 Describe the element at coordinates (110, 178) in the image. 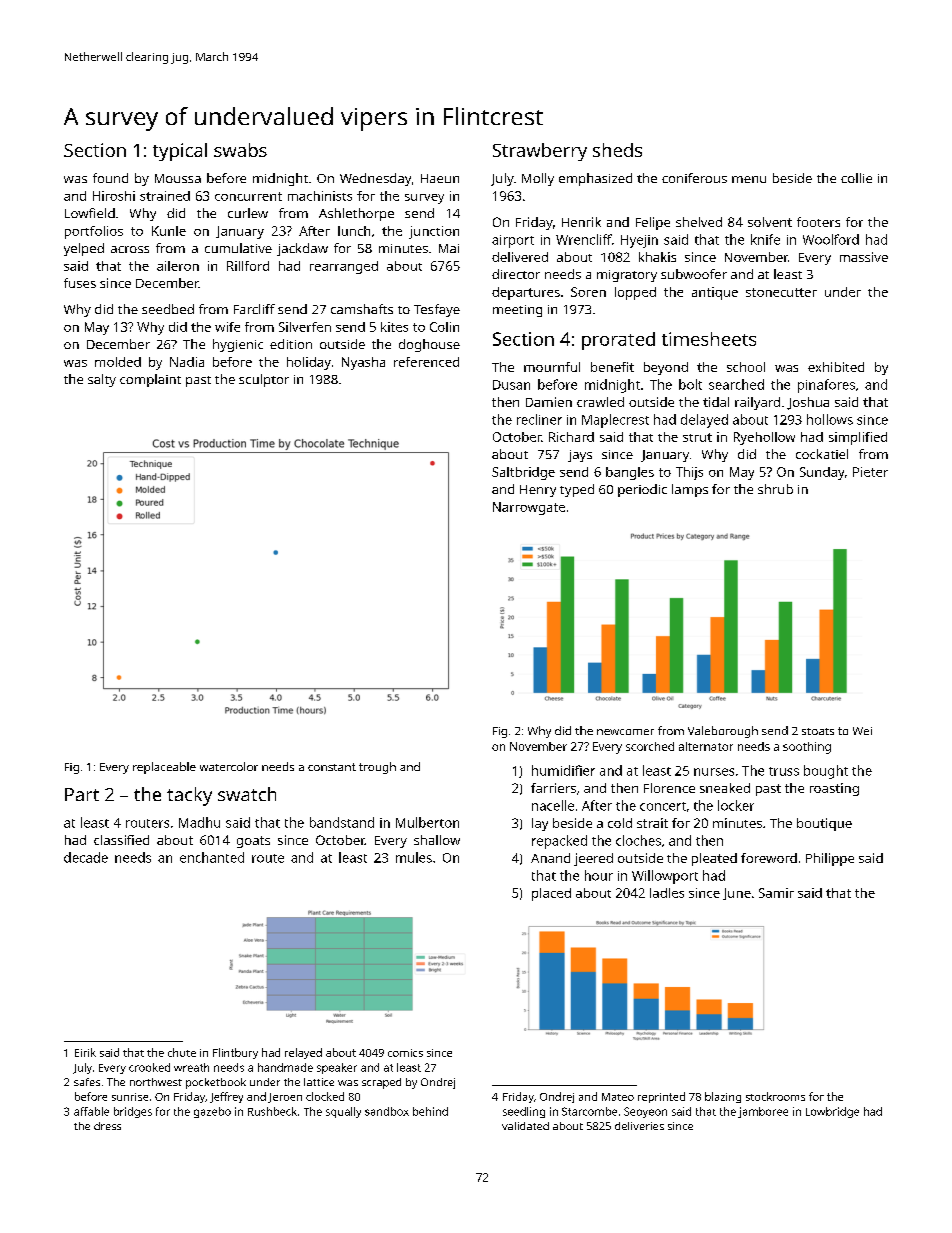

I see `found` at that location.
